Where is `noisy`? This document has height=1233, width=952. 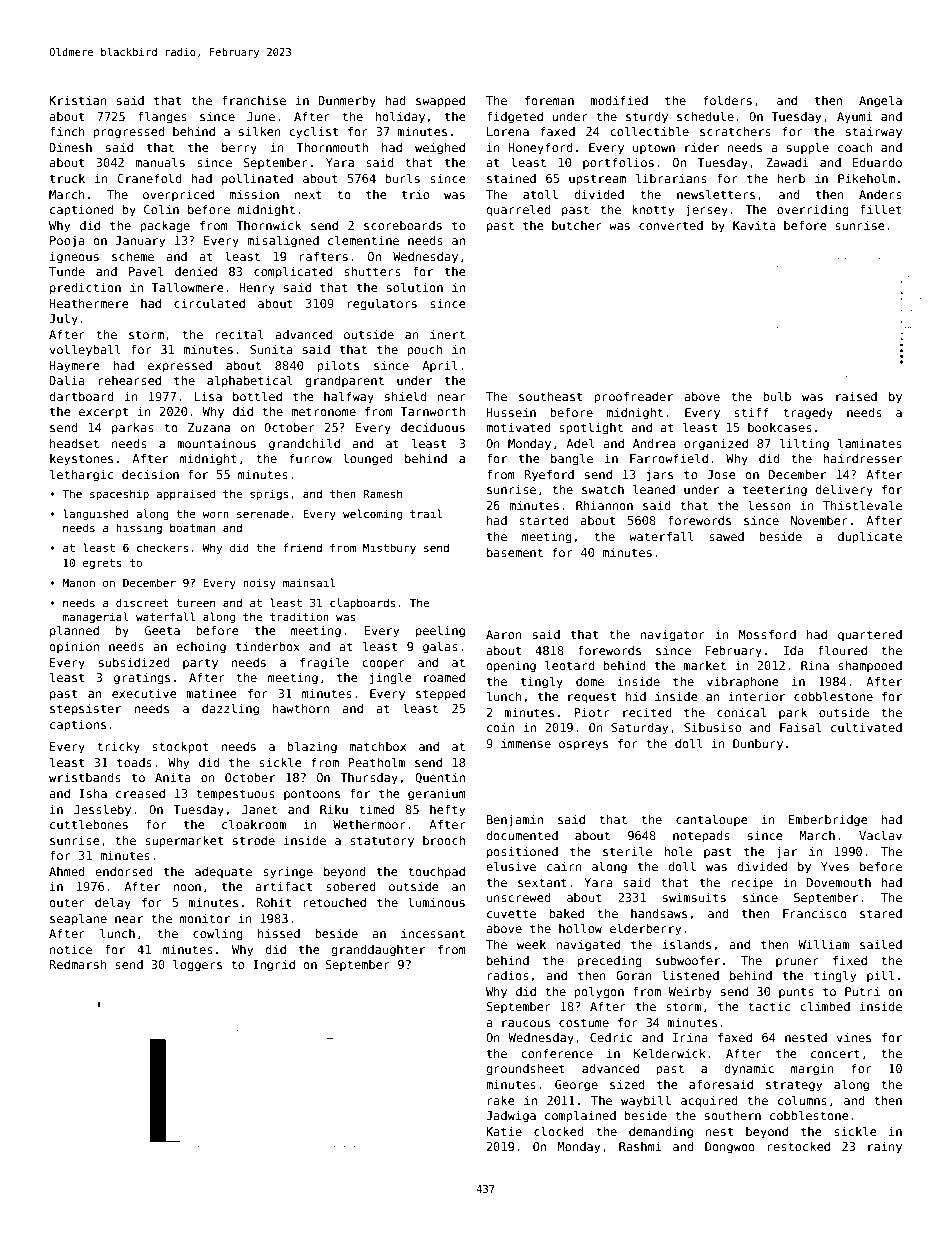
noisy is located at coordinates (259, 583).
